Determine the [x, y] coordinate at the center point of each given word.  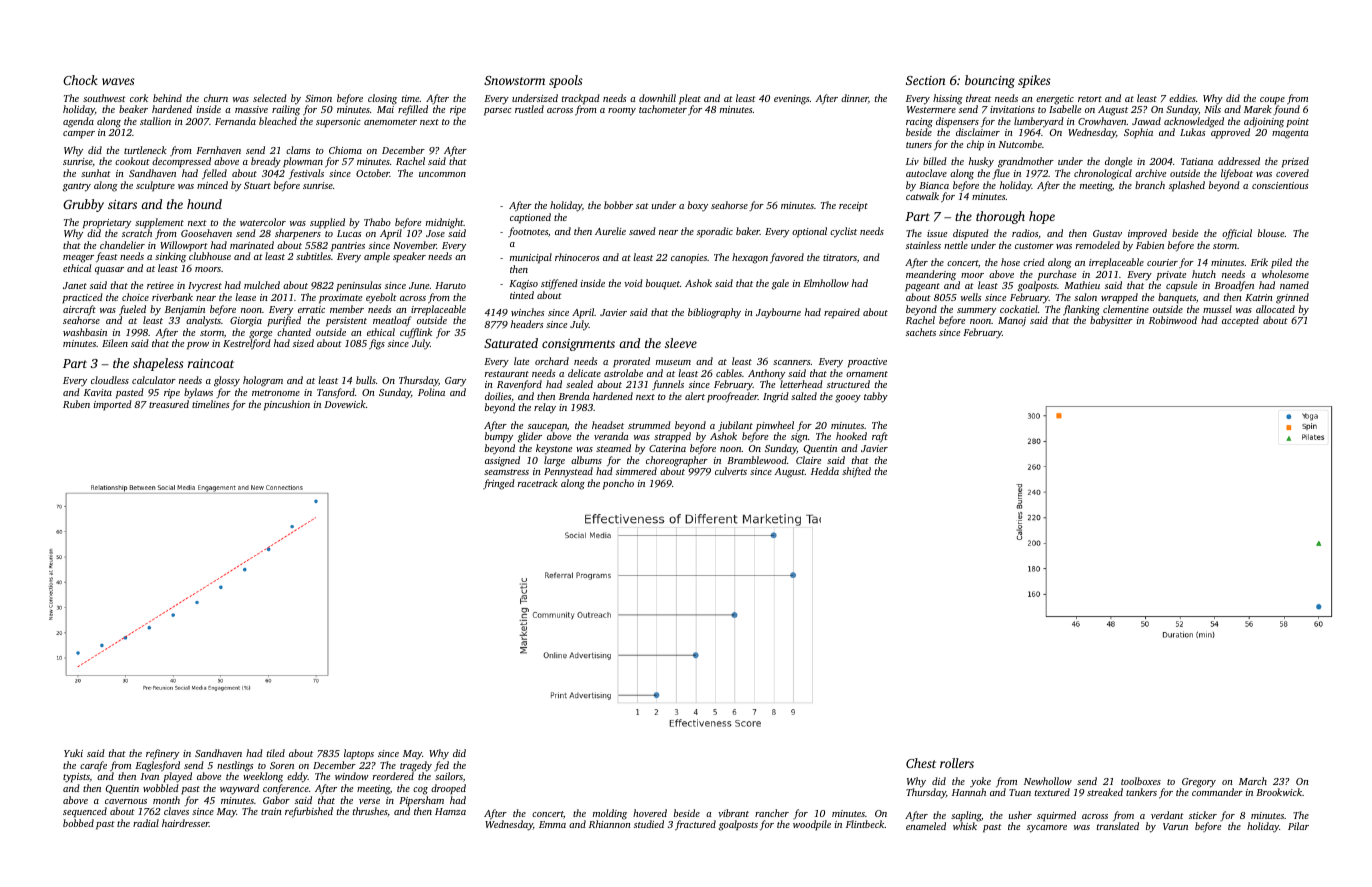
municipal [531, 258]
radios [1025, 233]
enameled [926, 826]
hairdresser [185, 823]
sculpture [155, 186]
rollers [957, 763]
